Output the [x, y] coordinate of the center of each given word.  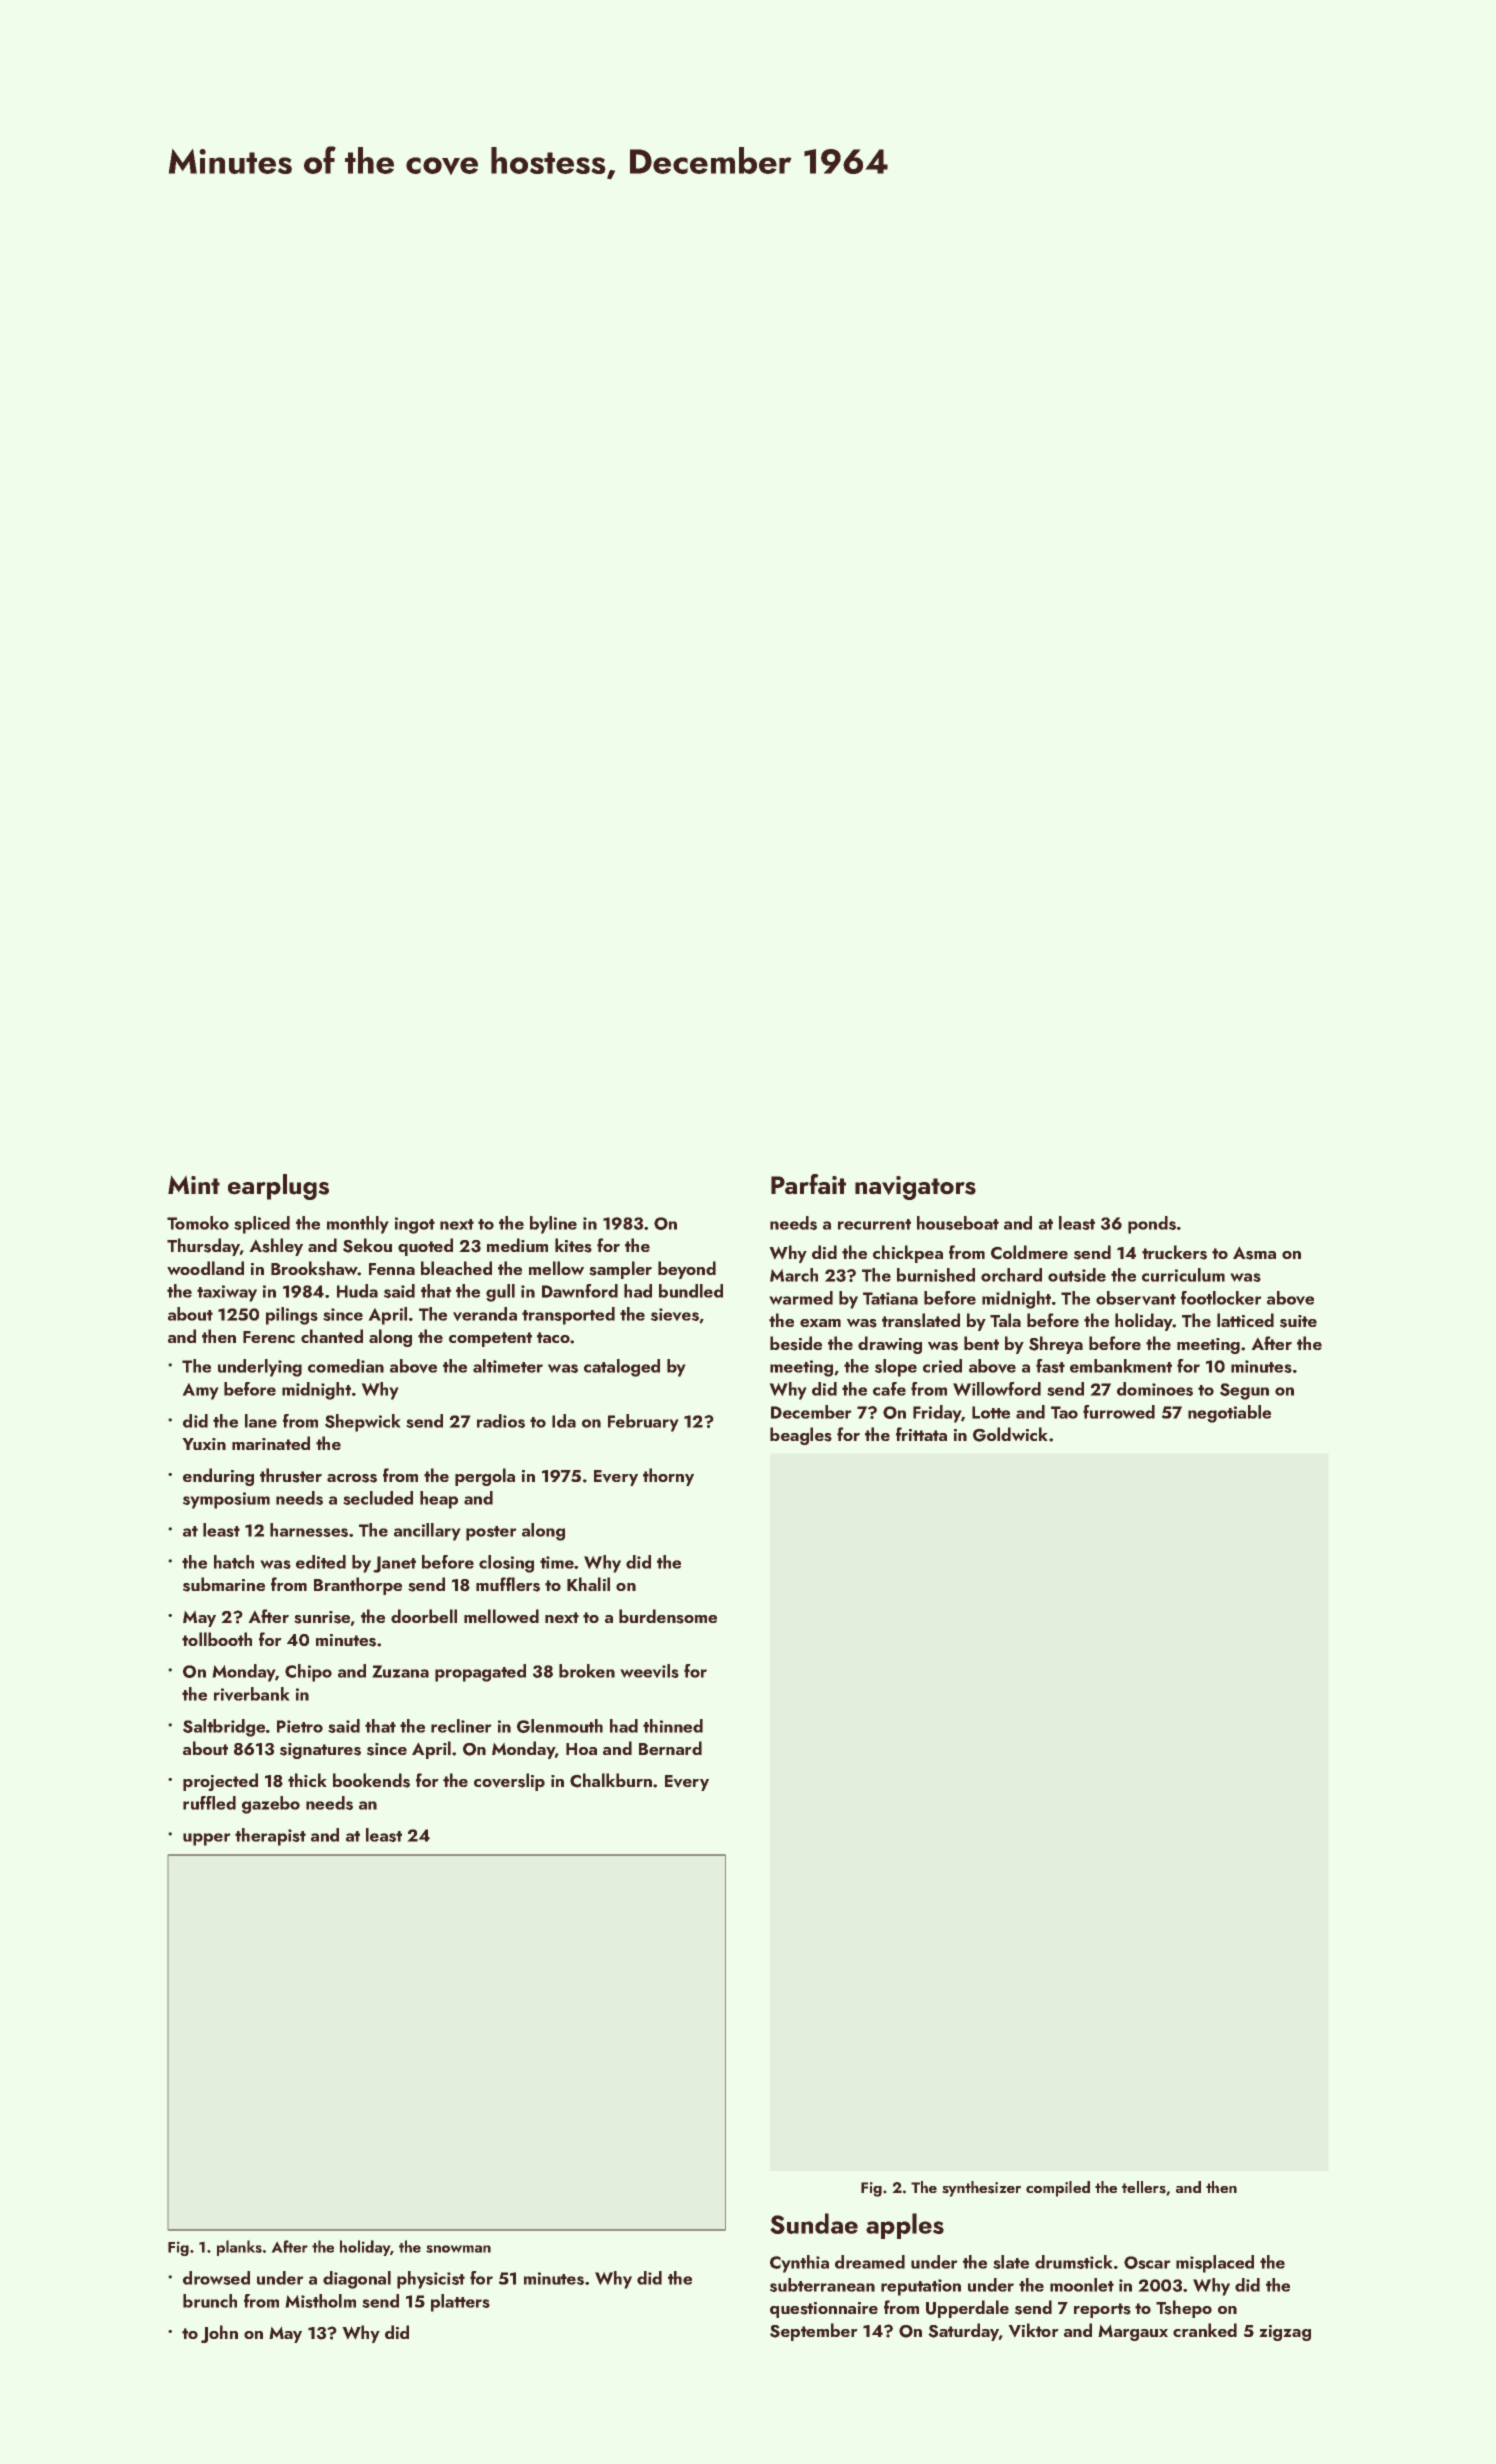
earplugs [278, 1187]
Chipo [308, 1673]
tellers [1144, 2187]
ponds [1152, 1225]
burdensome [668, 1616]
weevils [649, 1671]
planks [239, 2248]
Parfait [808, 1184]
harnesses [309, 1530]
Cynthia [799, 2264]
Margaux [1133, 2332]
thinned [673, 1726]
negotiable [1229, 1414]
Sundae [814, 2223]
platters [460, 2303]
